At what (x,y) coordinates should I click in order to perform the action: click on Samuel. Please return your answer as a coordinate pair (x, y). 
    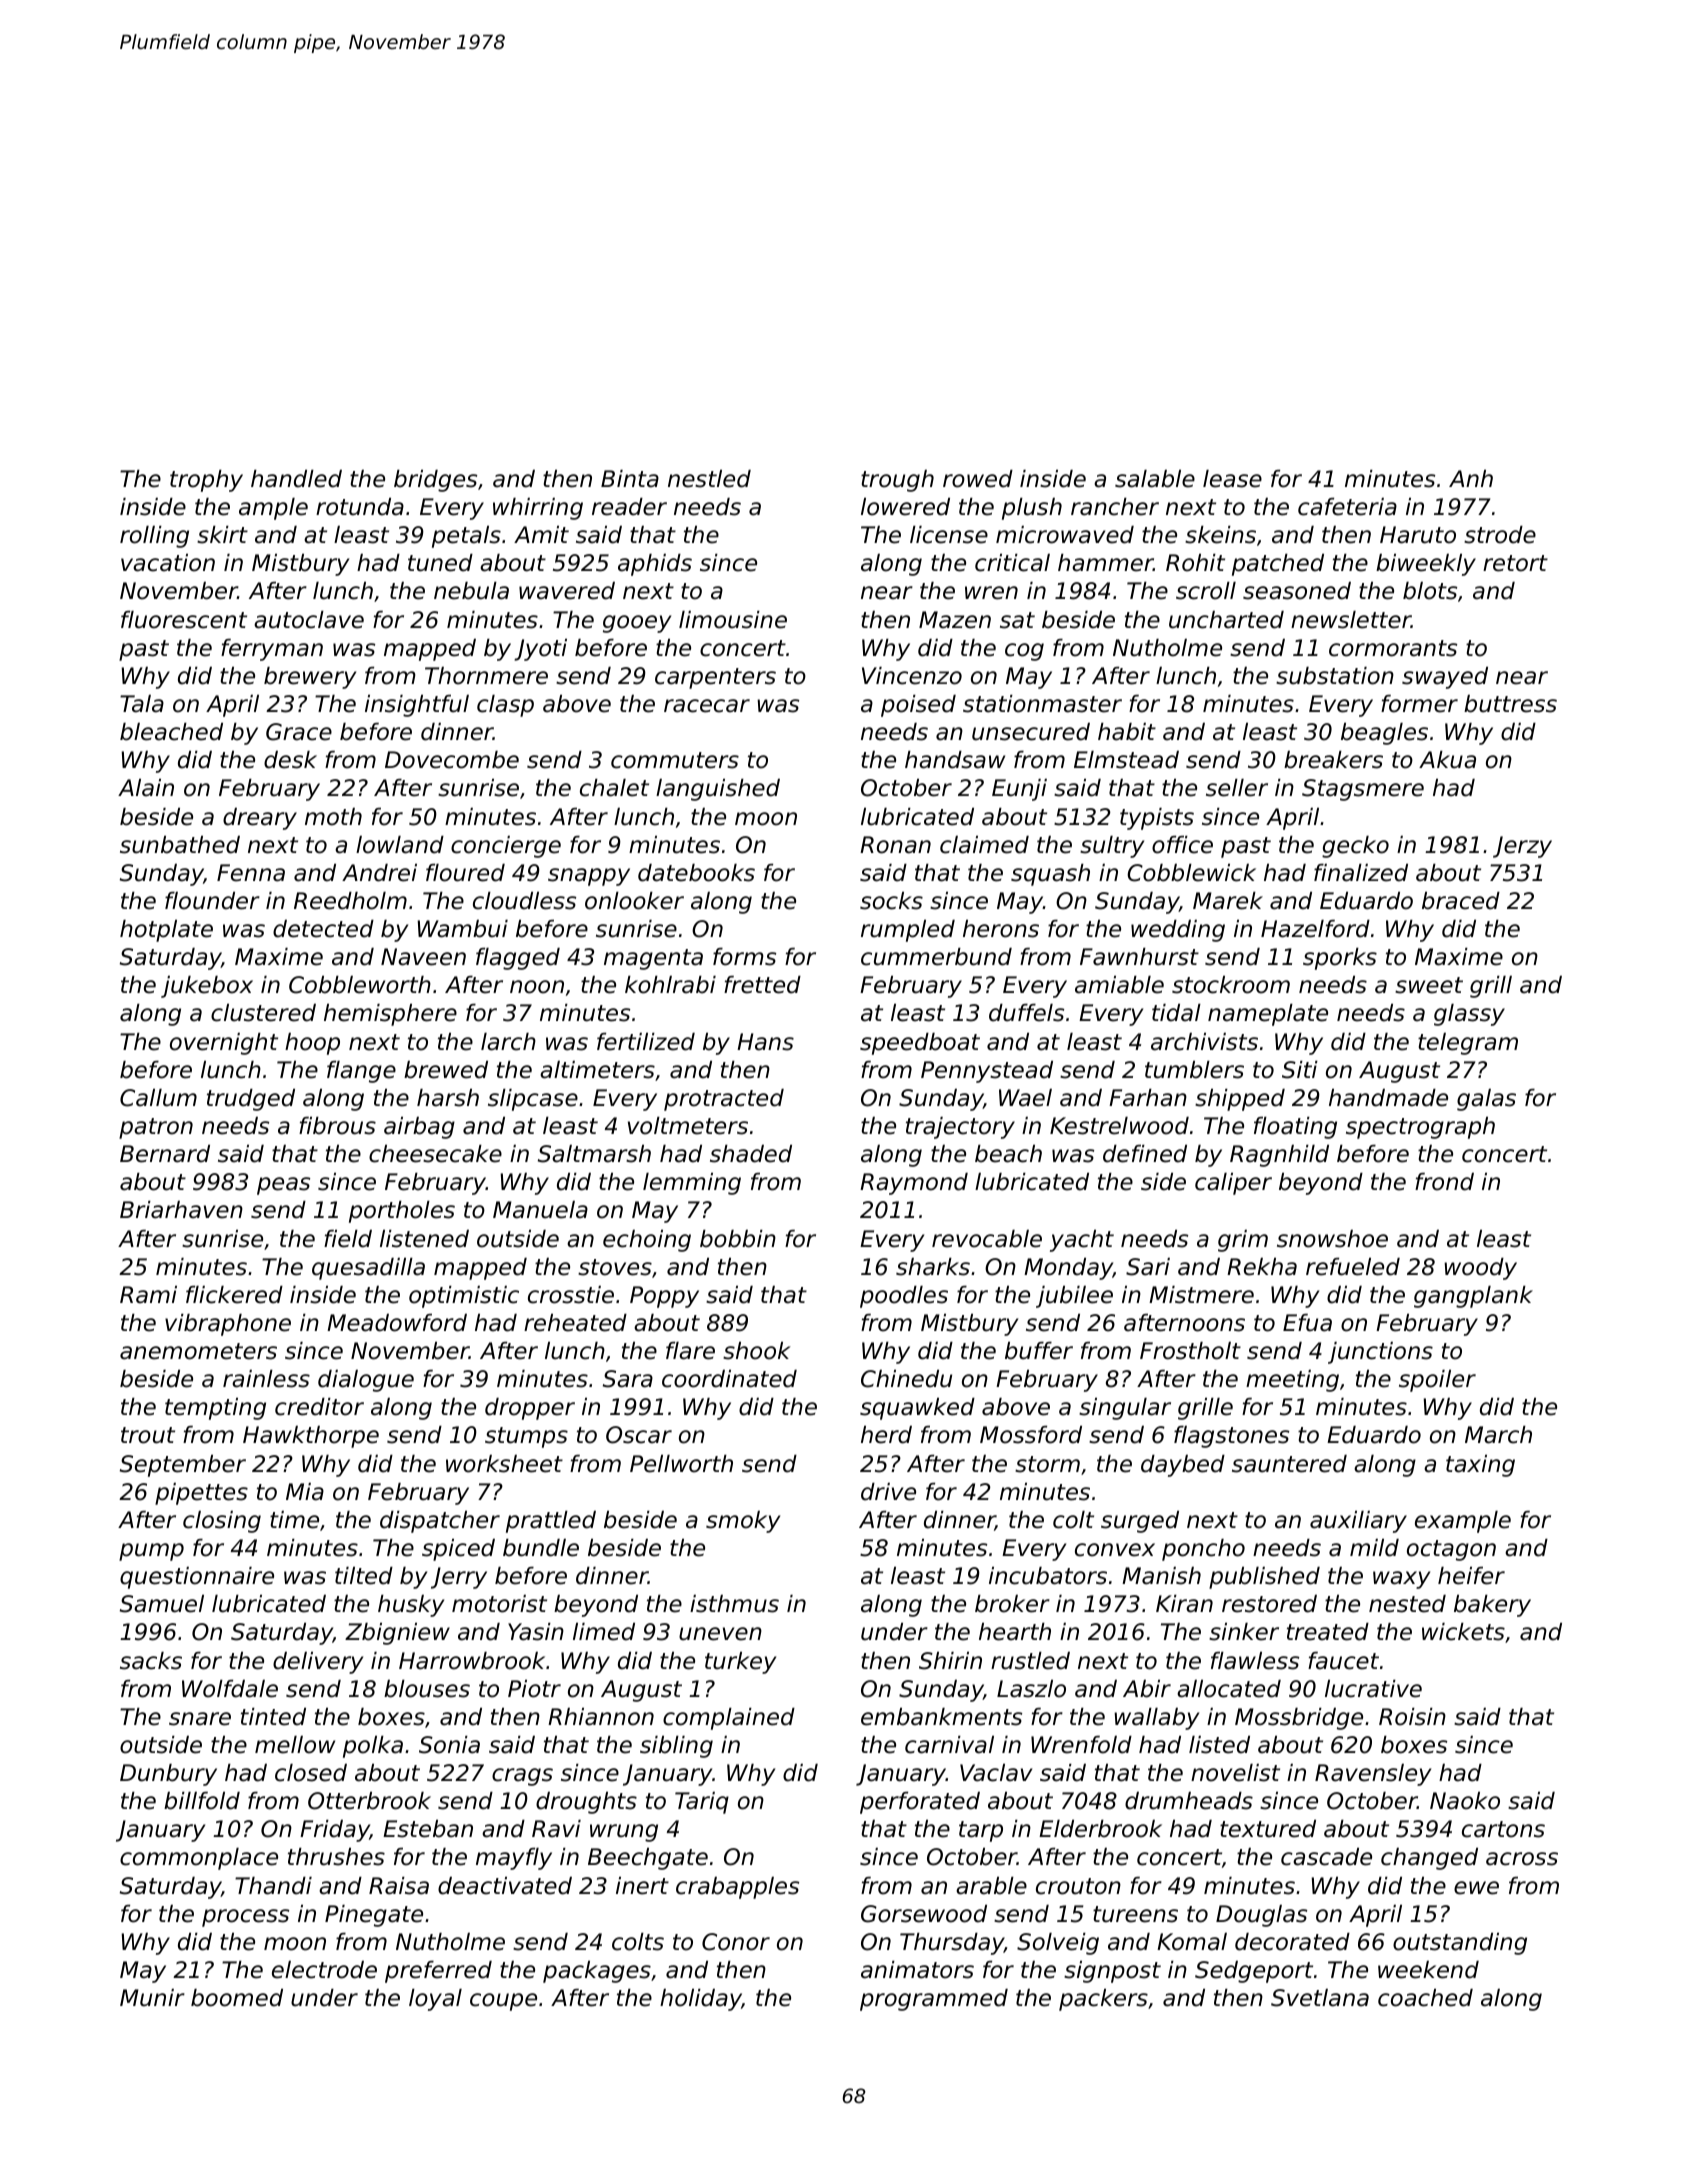
    Looking at the image, I should click on (162, 1604).
